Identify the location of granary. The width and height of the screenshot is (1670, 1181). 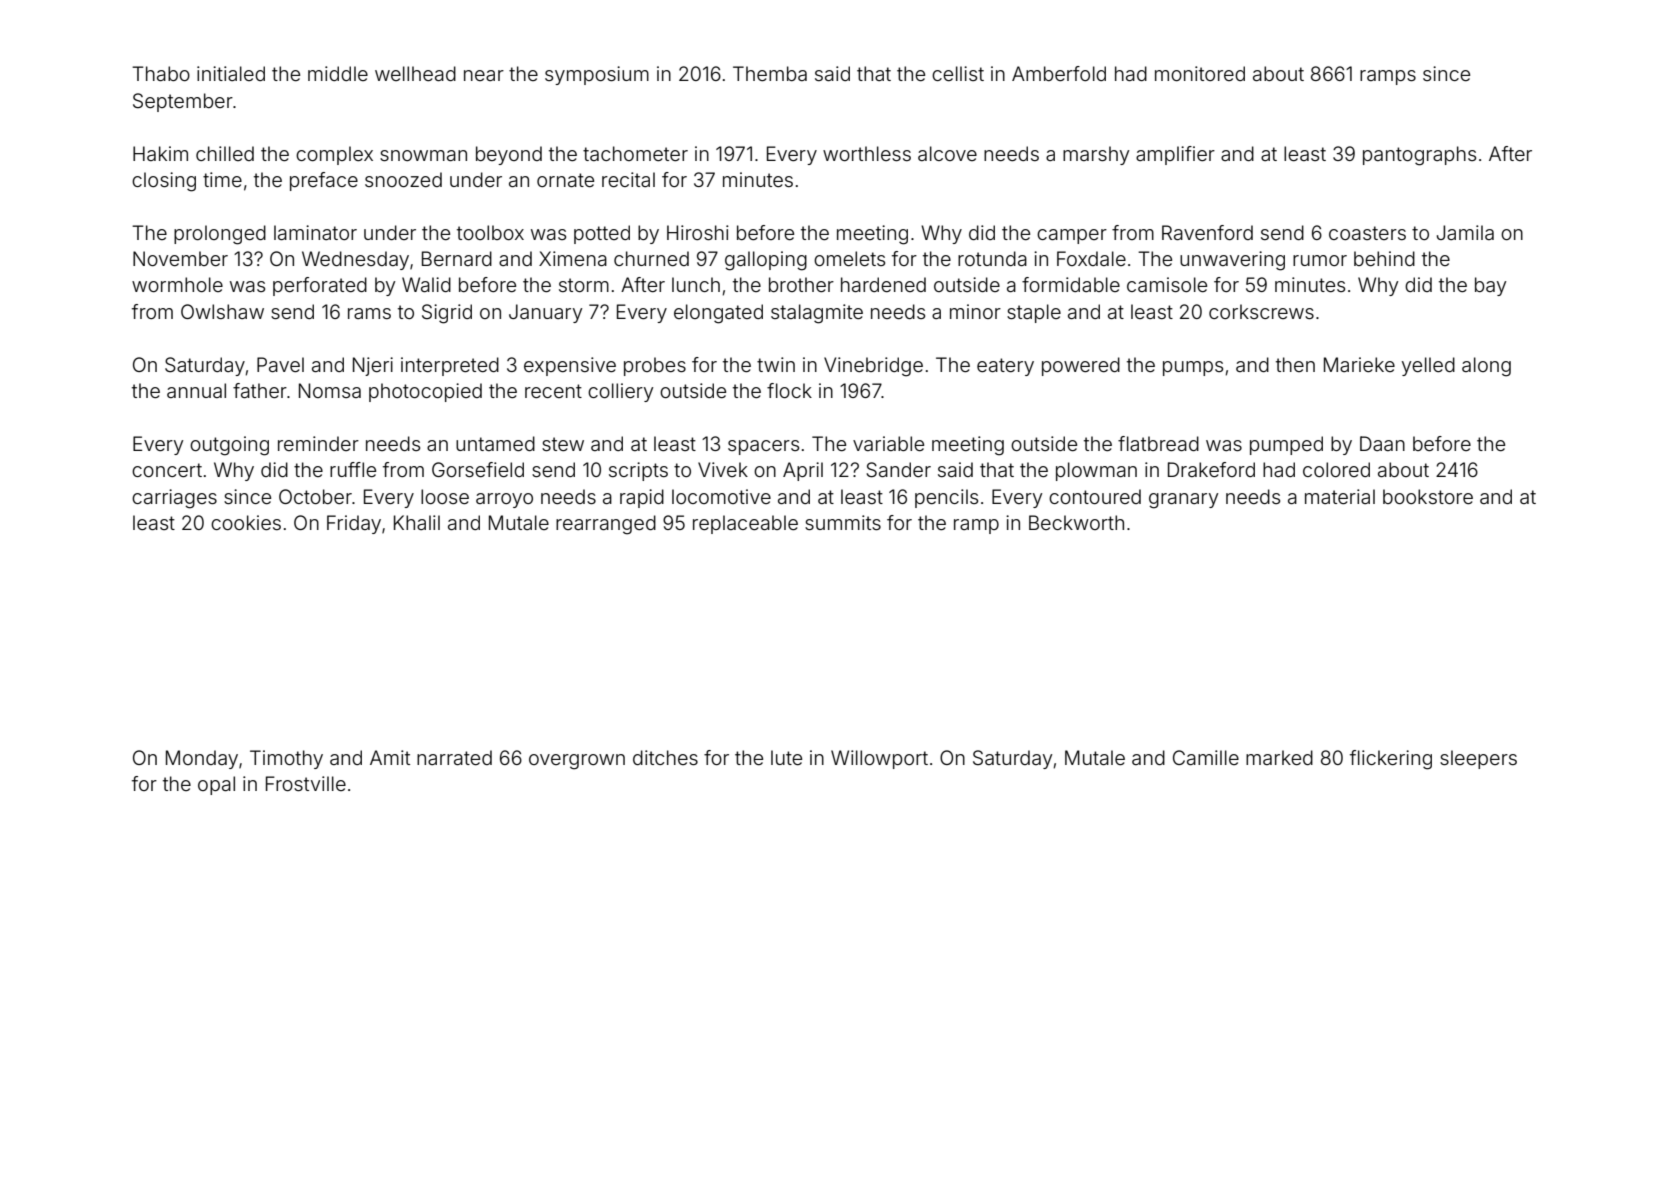
(1183, 501).
